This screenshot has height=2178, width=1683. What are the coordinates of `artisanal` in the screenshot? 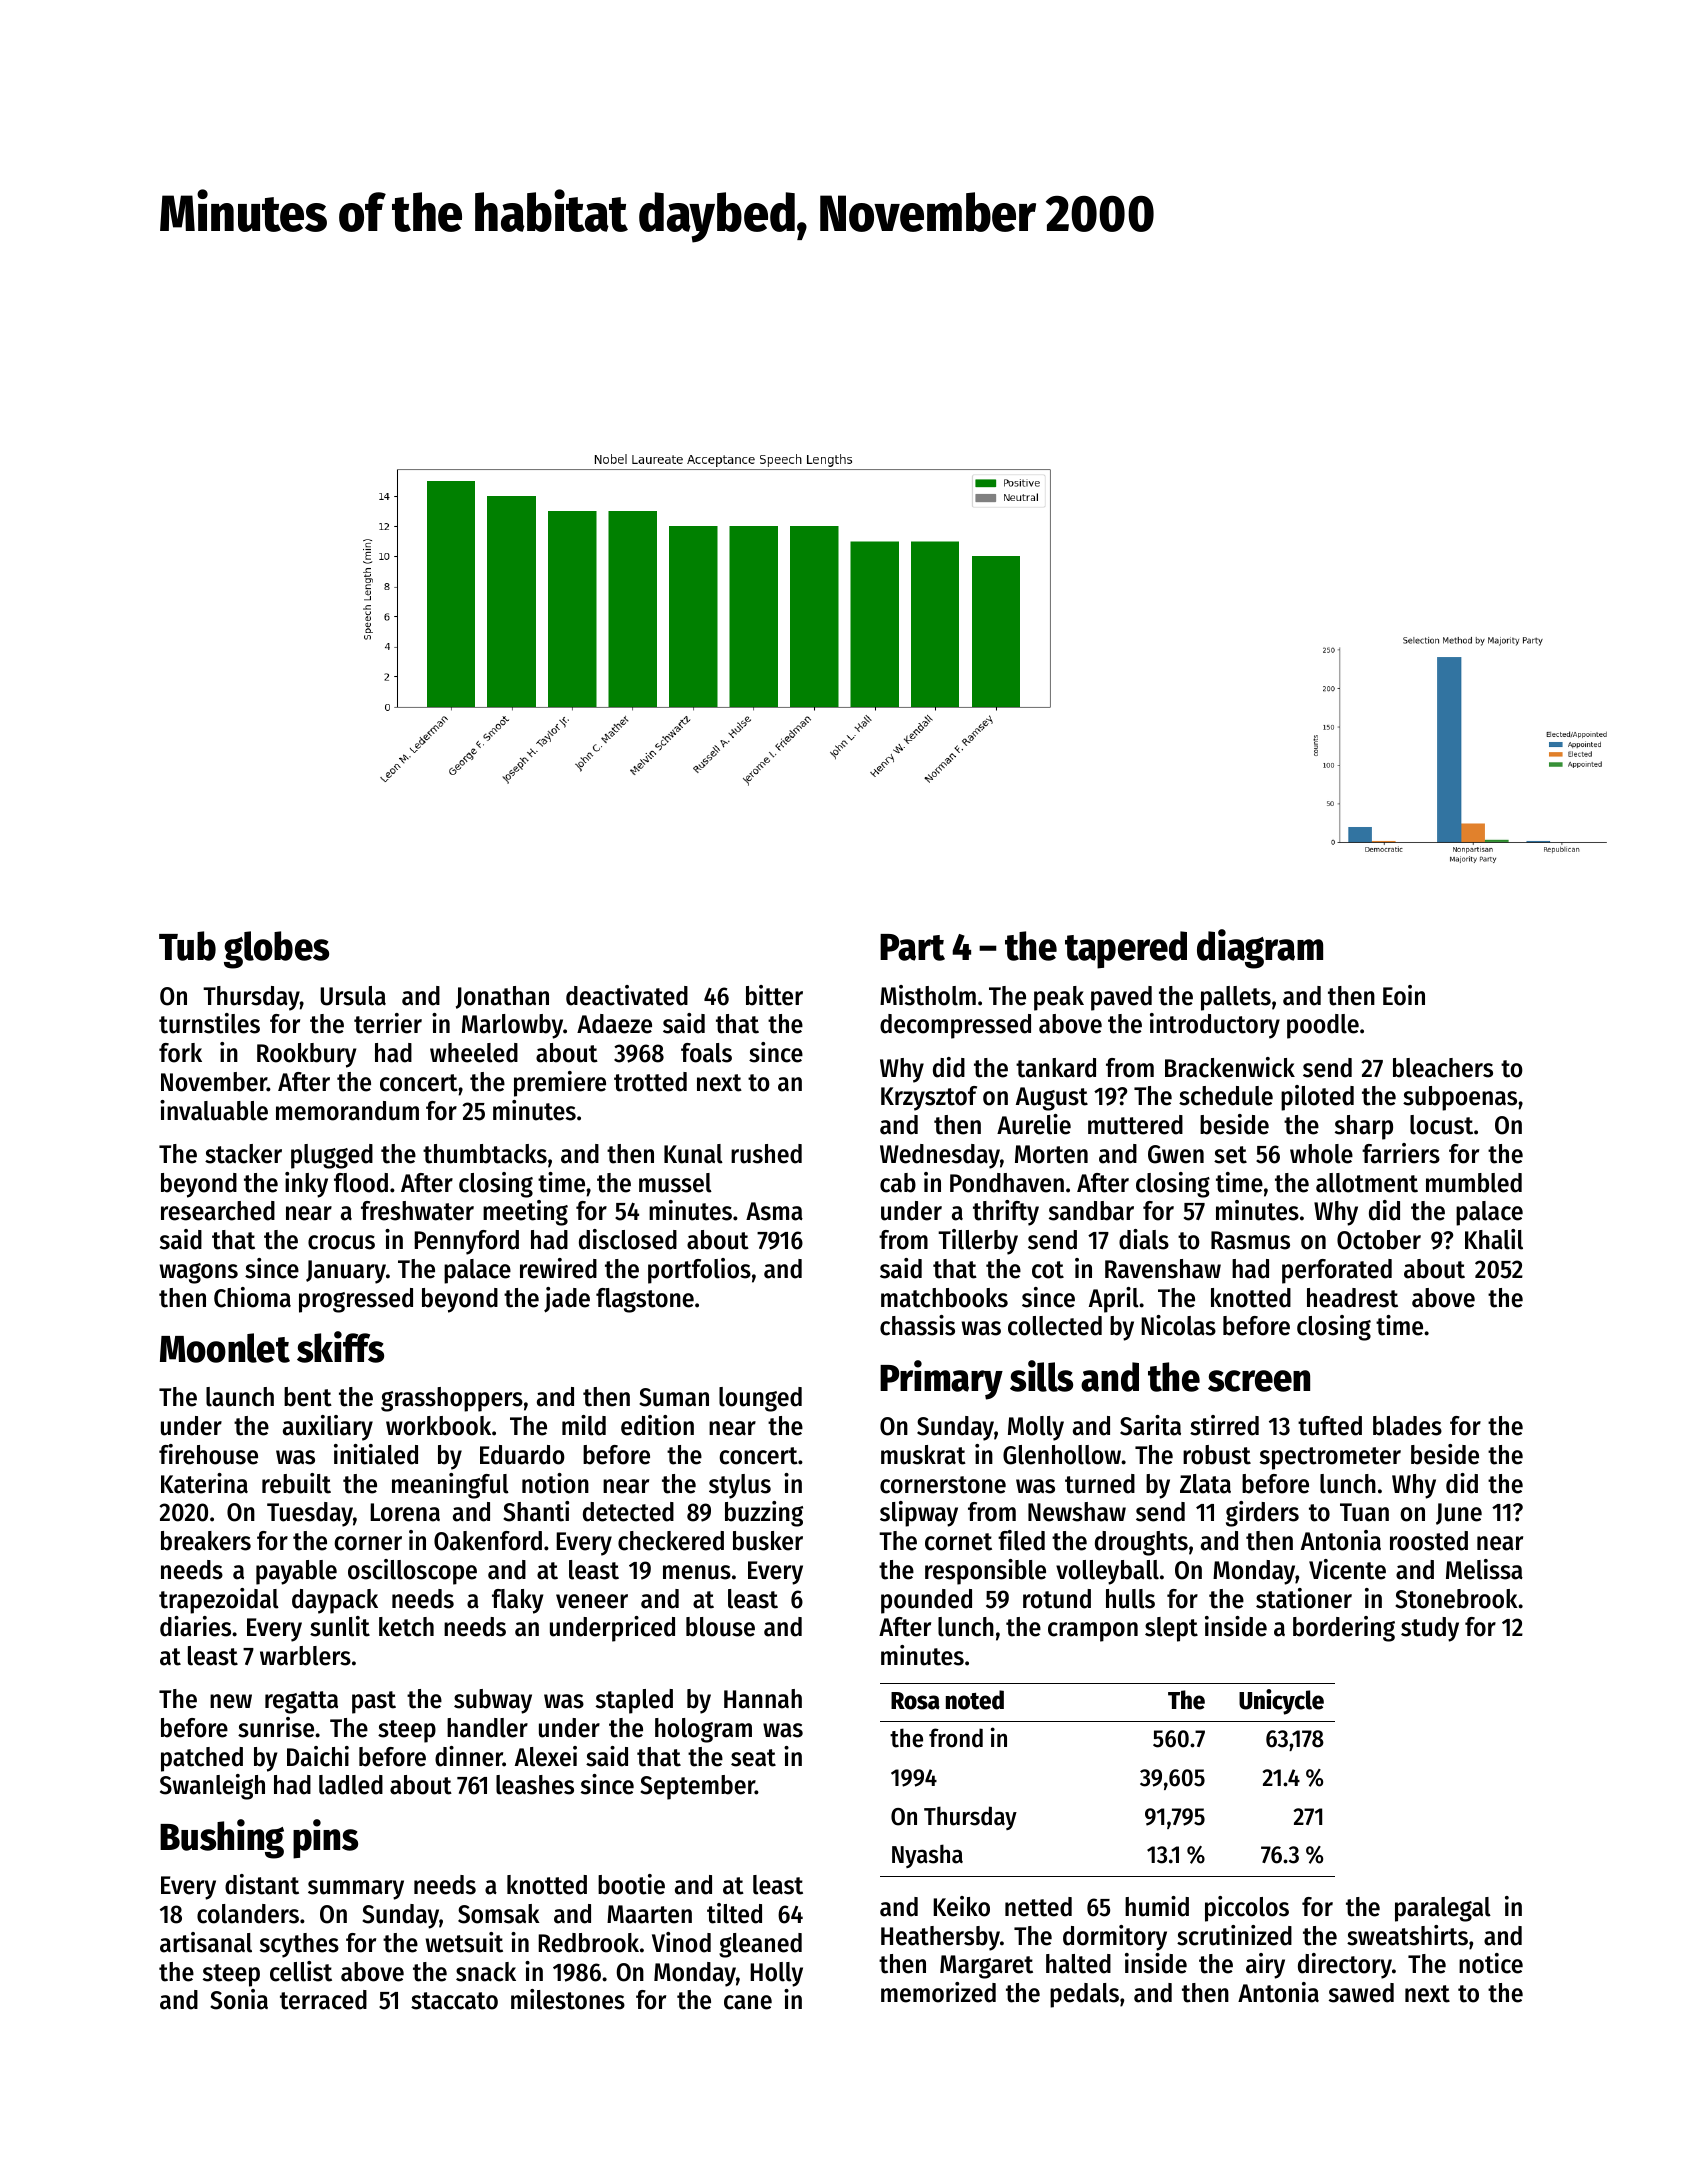 It's located at (206, 1942).
